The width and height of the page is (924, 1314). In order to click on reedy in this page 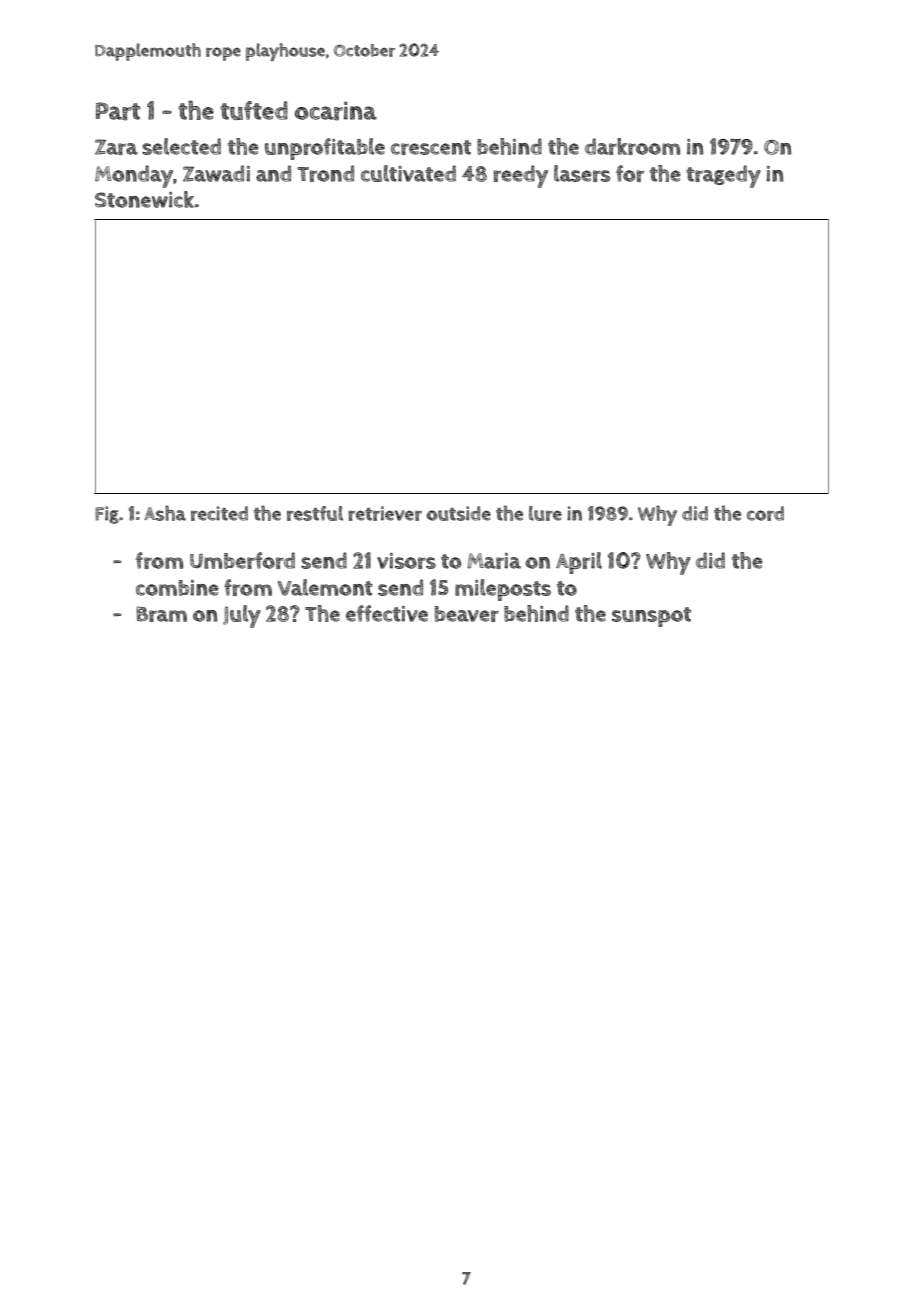, I will do `click(521, 176)`.
